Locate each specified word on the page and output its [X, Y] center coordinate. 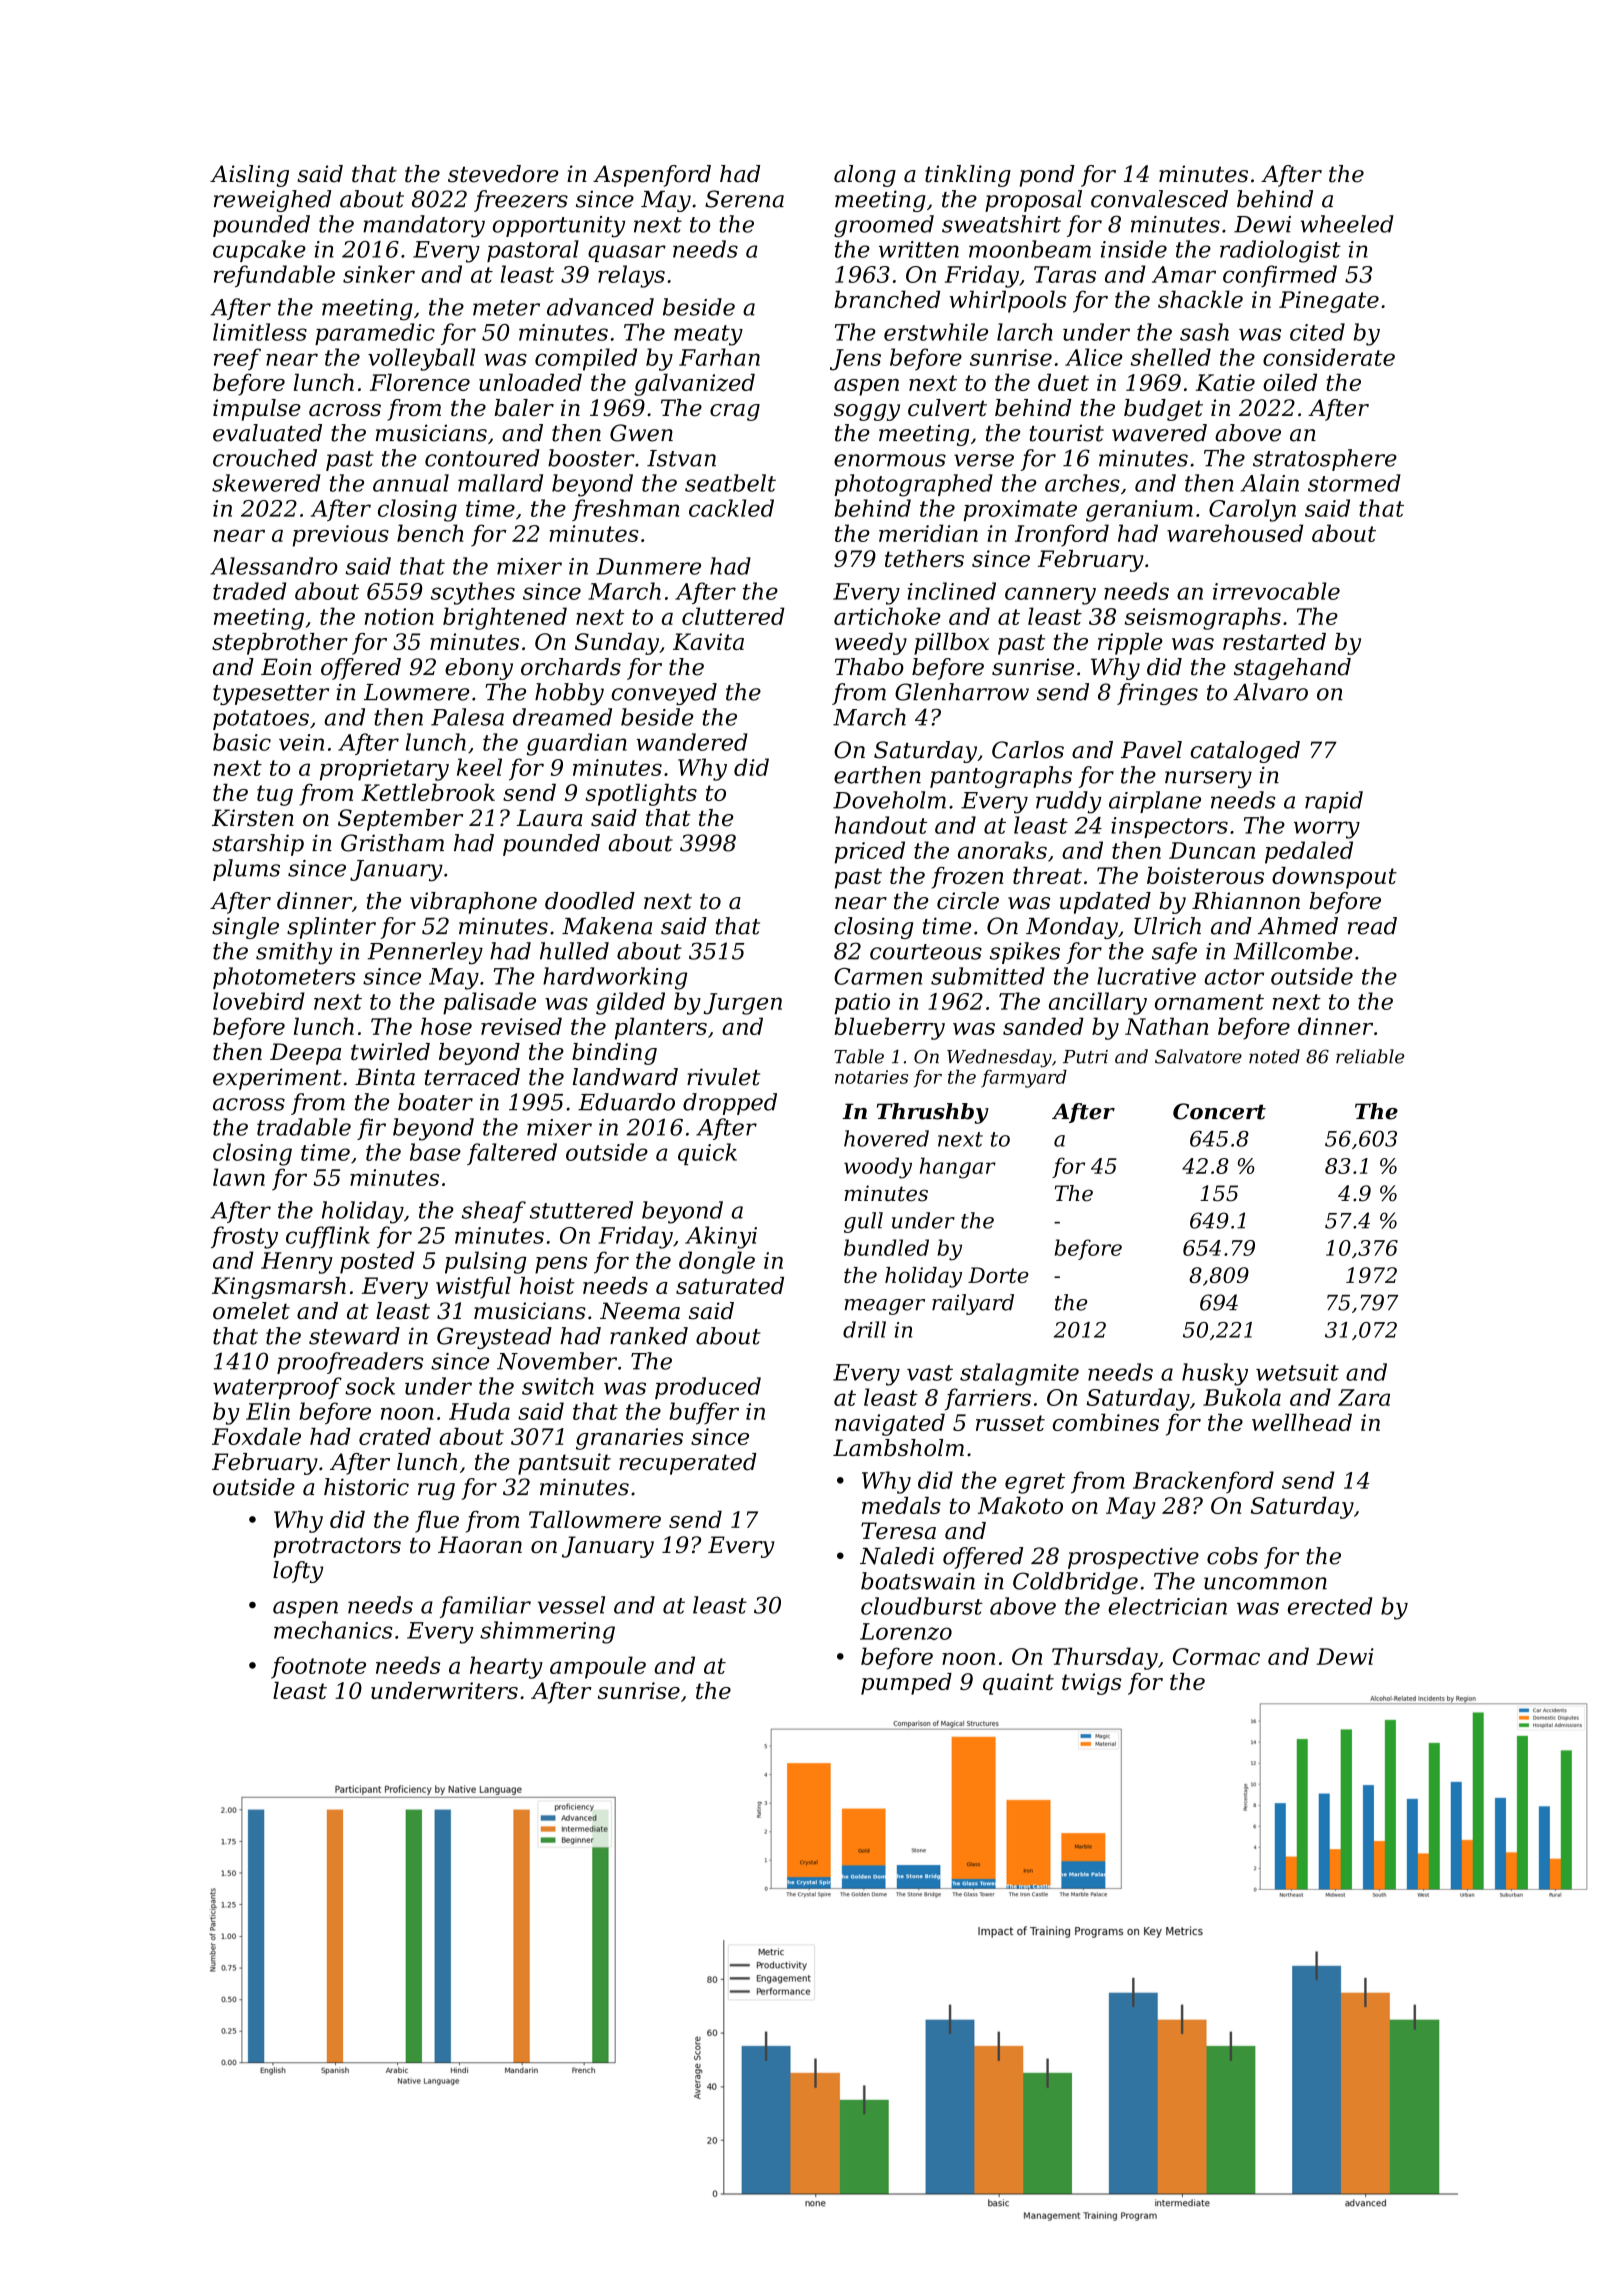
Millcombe [1293, 951]
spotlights [641, 795]
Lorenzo [906, 1631]
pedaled [1309, 852]
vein [301, 742]
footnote [318, 1667]
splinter [331, 928]
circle [968, 901]
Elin [268, 1411]
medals [901, 1505]
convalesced [1159, 199]
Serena [744, 199]
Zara [1364, 1397]
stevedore [503, 174]
